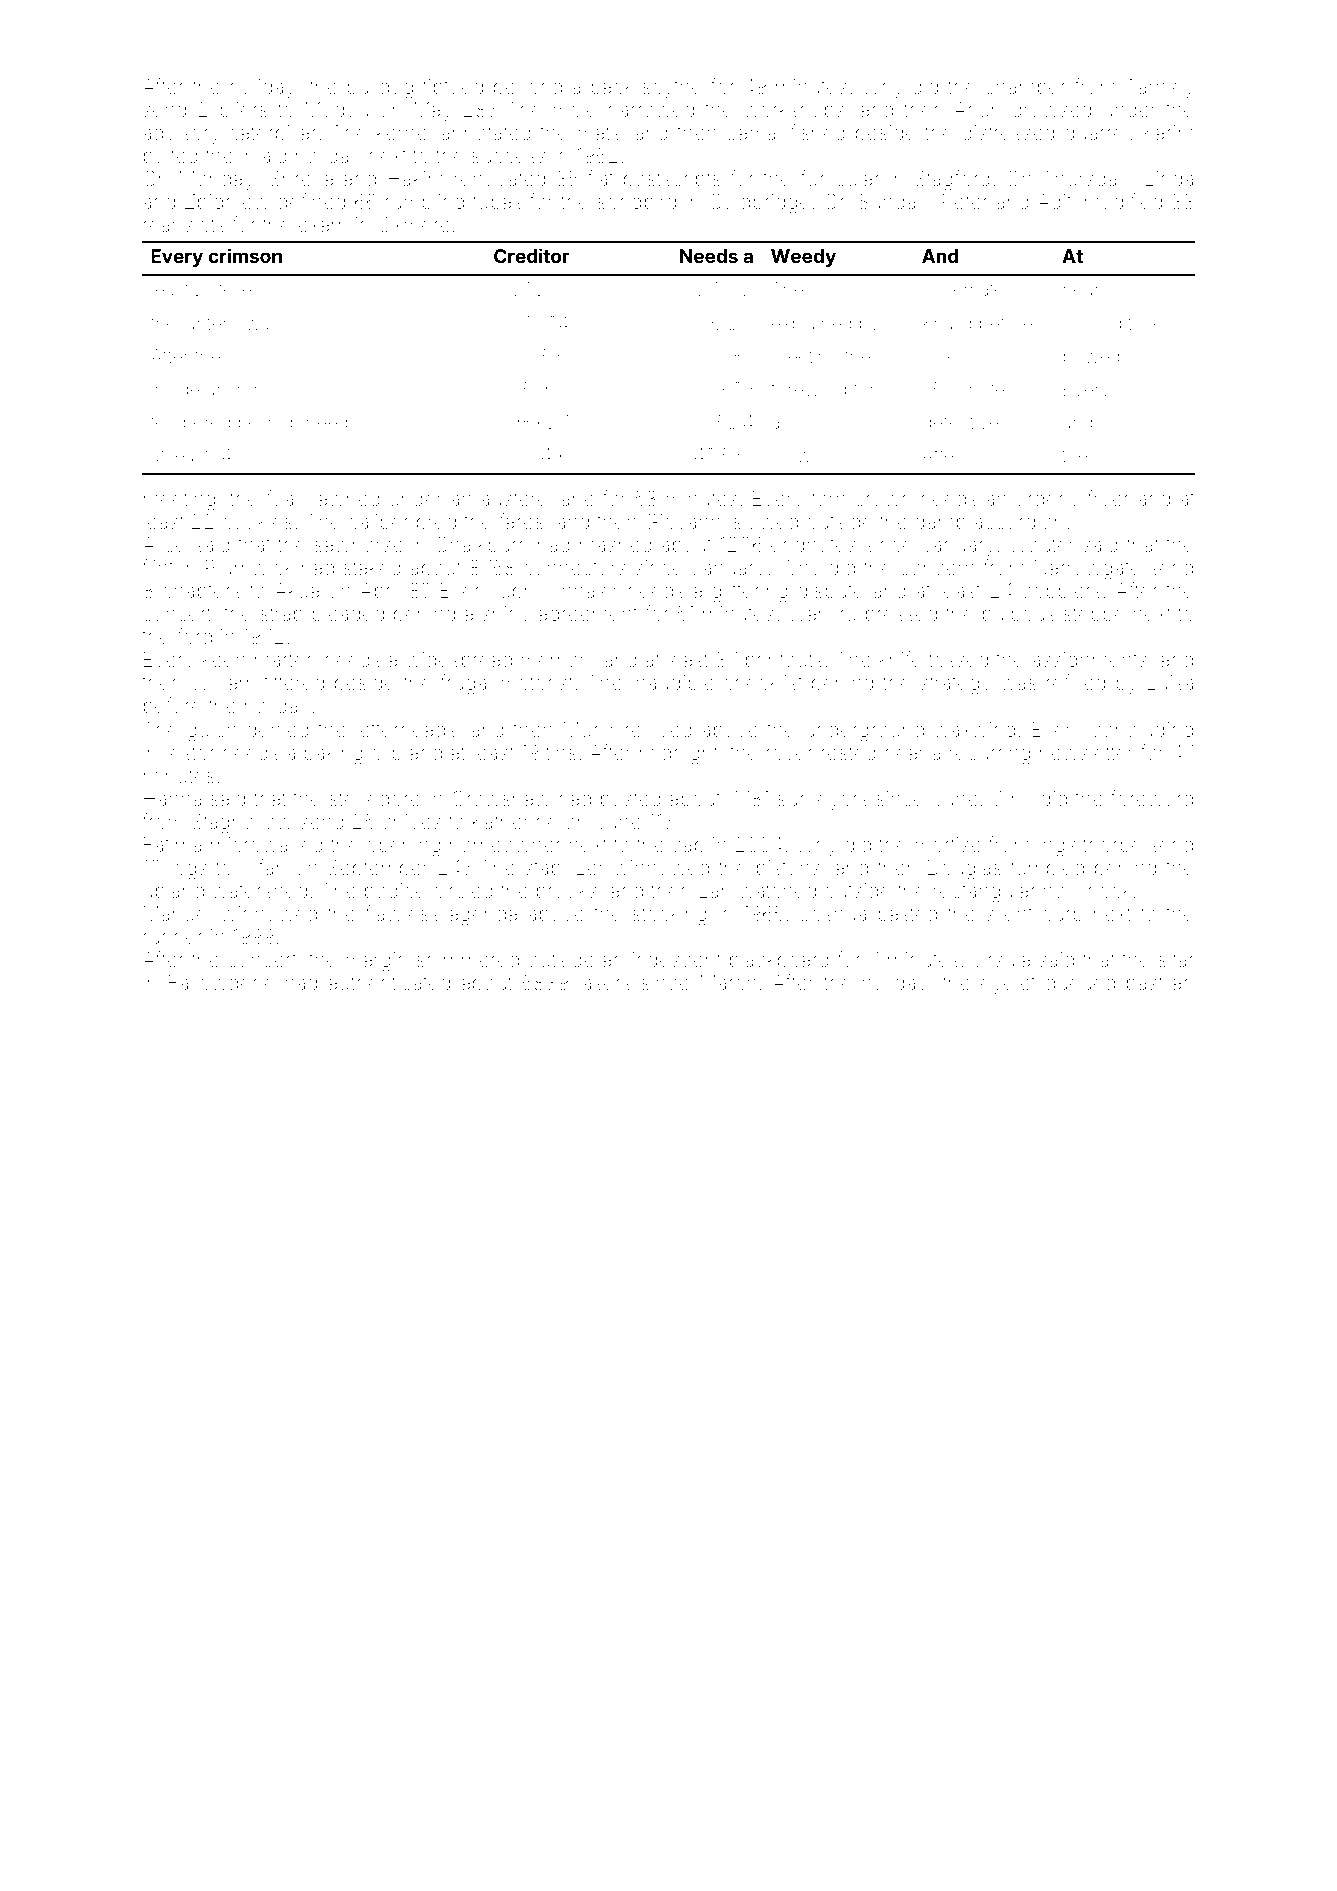  I want to click on Hakim, so click(415, 178).
